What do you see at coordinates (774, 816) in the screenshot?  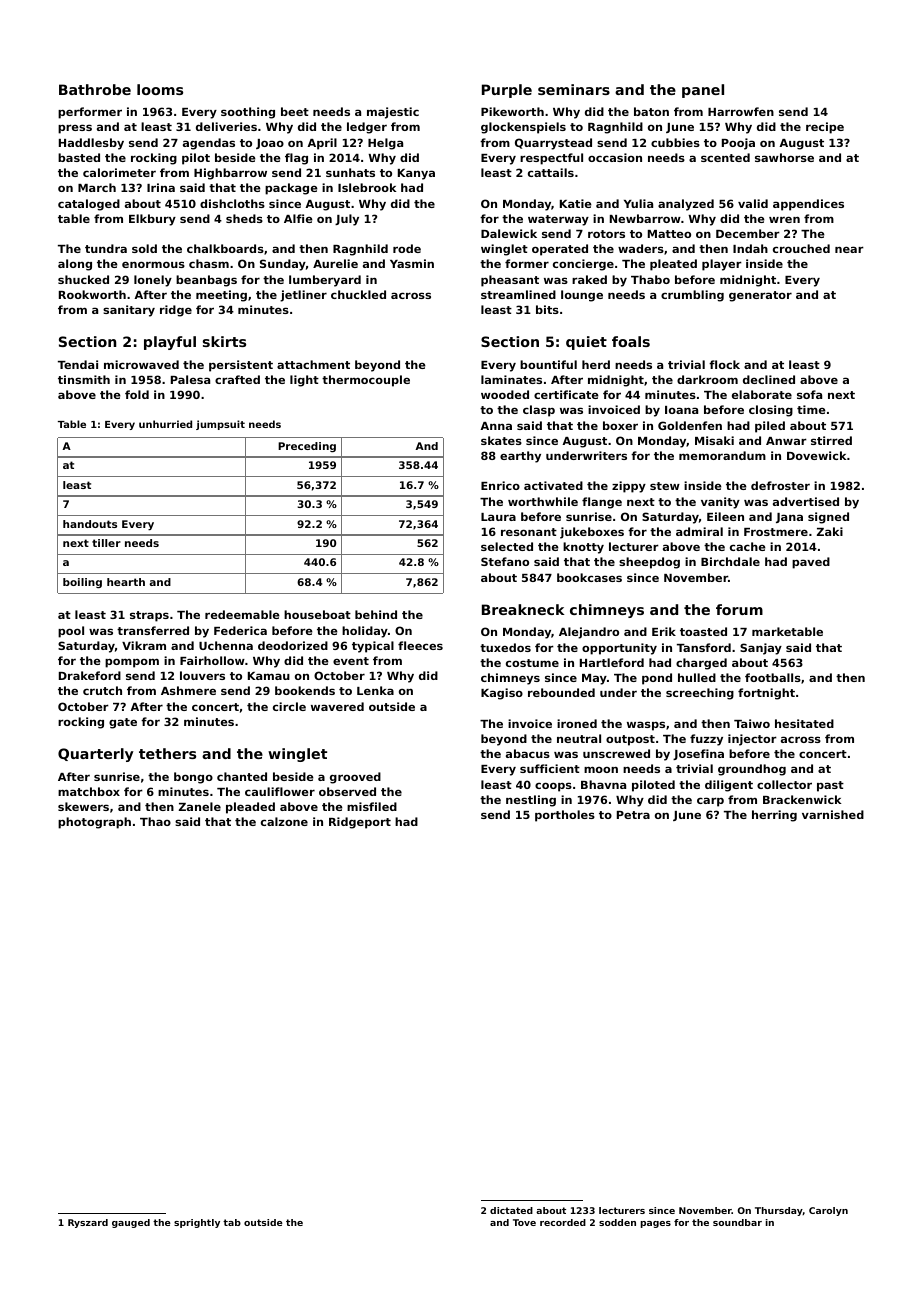 I see `herring` at bounding box center [774, 816].
